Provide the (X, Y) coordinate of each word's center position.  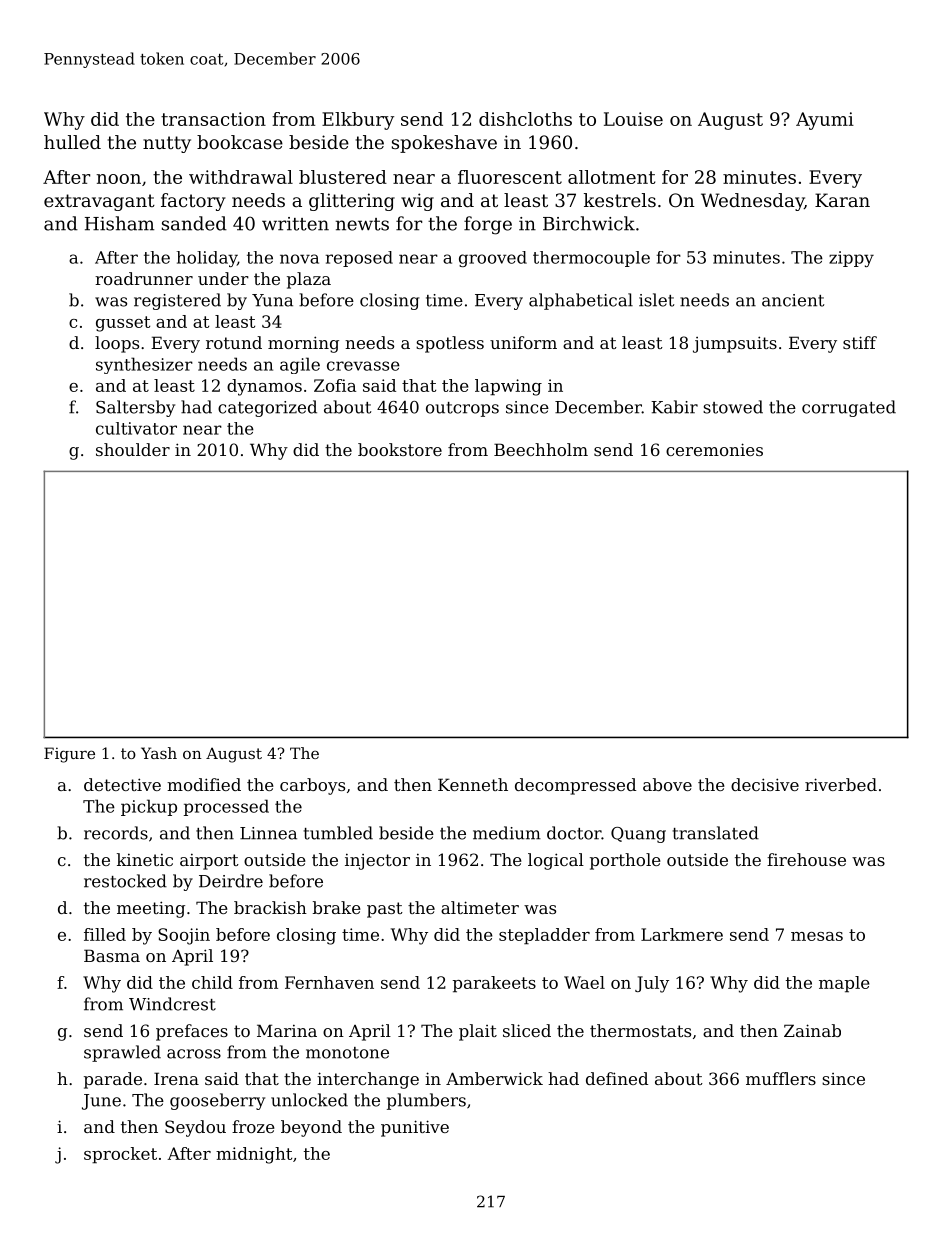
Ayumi (825, 121)
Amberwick (494, 1078)
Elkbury (358, 121)
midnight (254, 1155)
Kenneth (473, 784)
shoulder (133, 449)
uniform (523, 342)
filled (105, 934)
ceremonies (714, 449)
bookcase (240, 142)
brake (337, 907)
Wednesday (752, 202)
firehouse (806, 859)
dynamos (264, 387)
